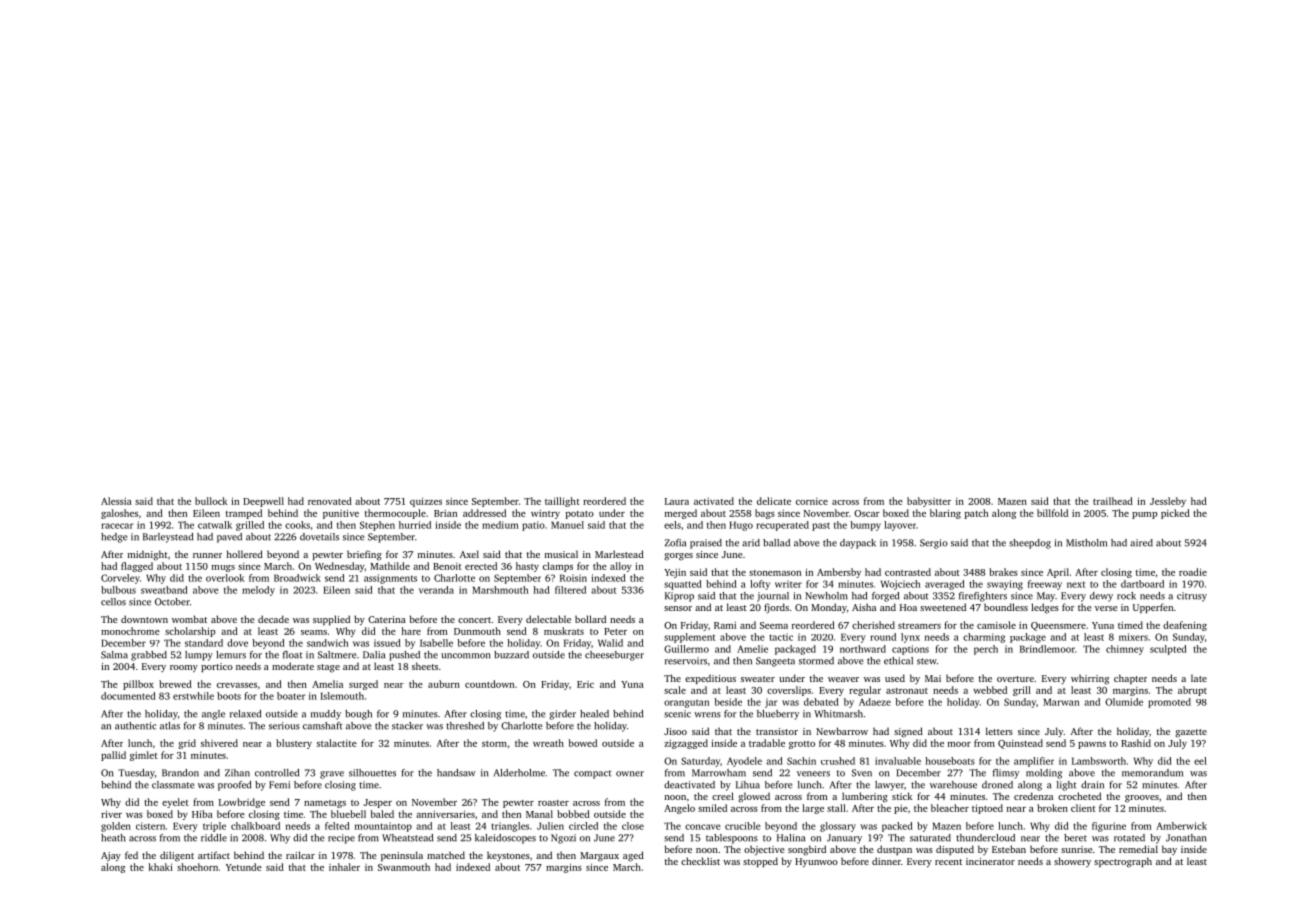 Image resolution: width=1308 pixels, height=924 pixels. I want to click on renovated, so click(330, 501).
